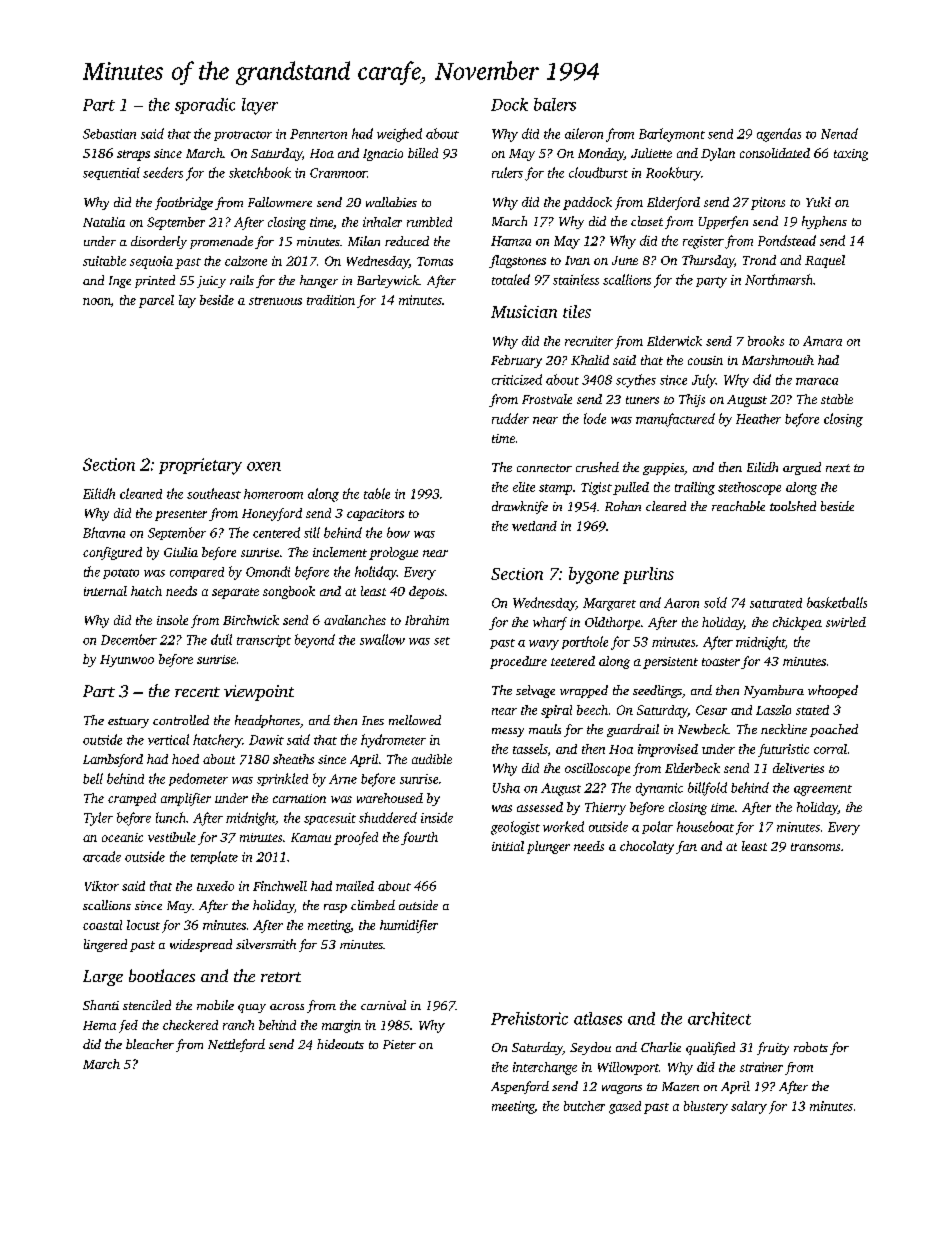  What do you see at coordinates (97, 301) in the screenshot?
I see `noon` at bounding box center [97, 301].
